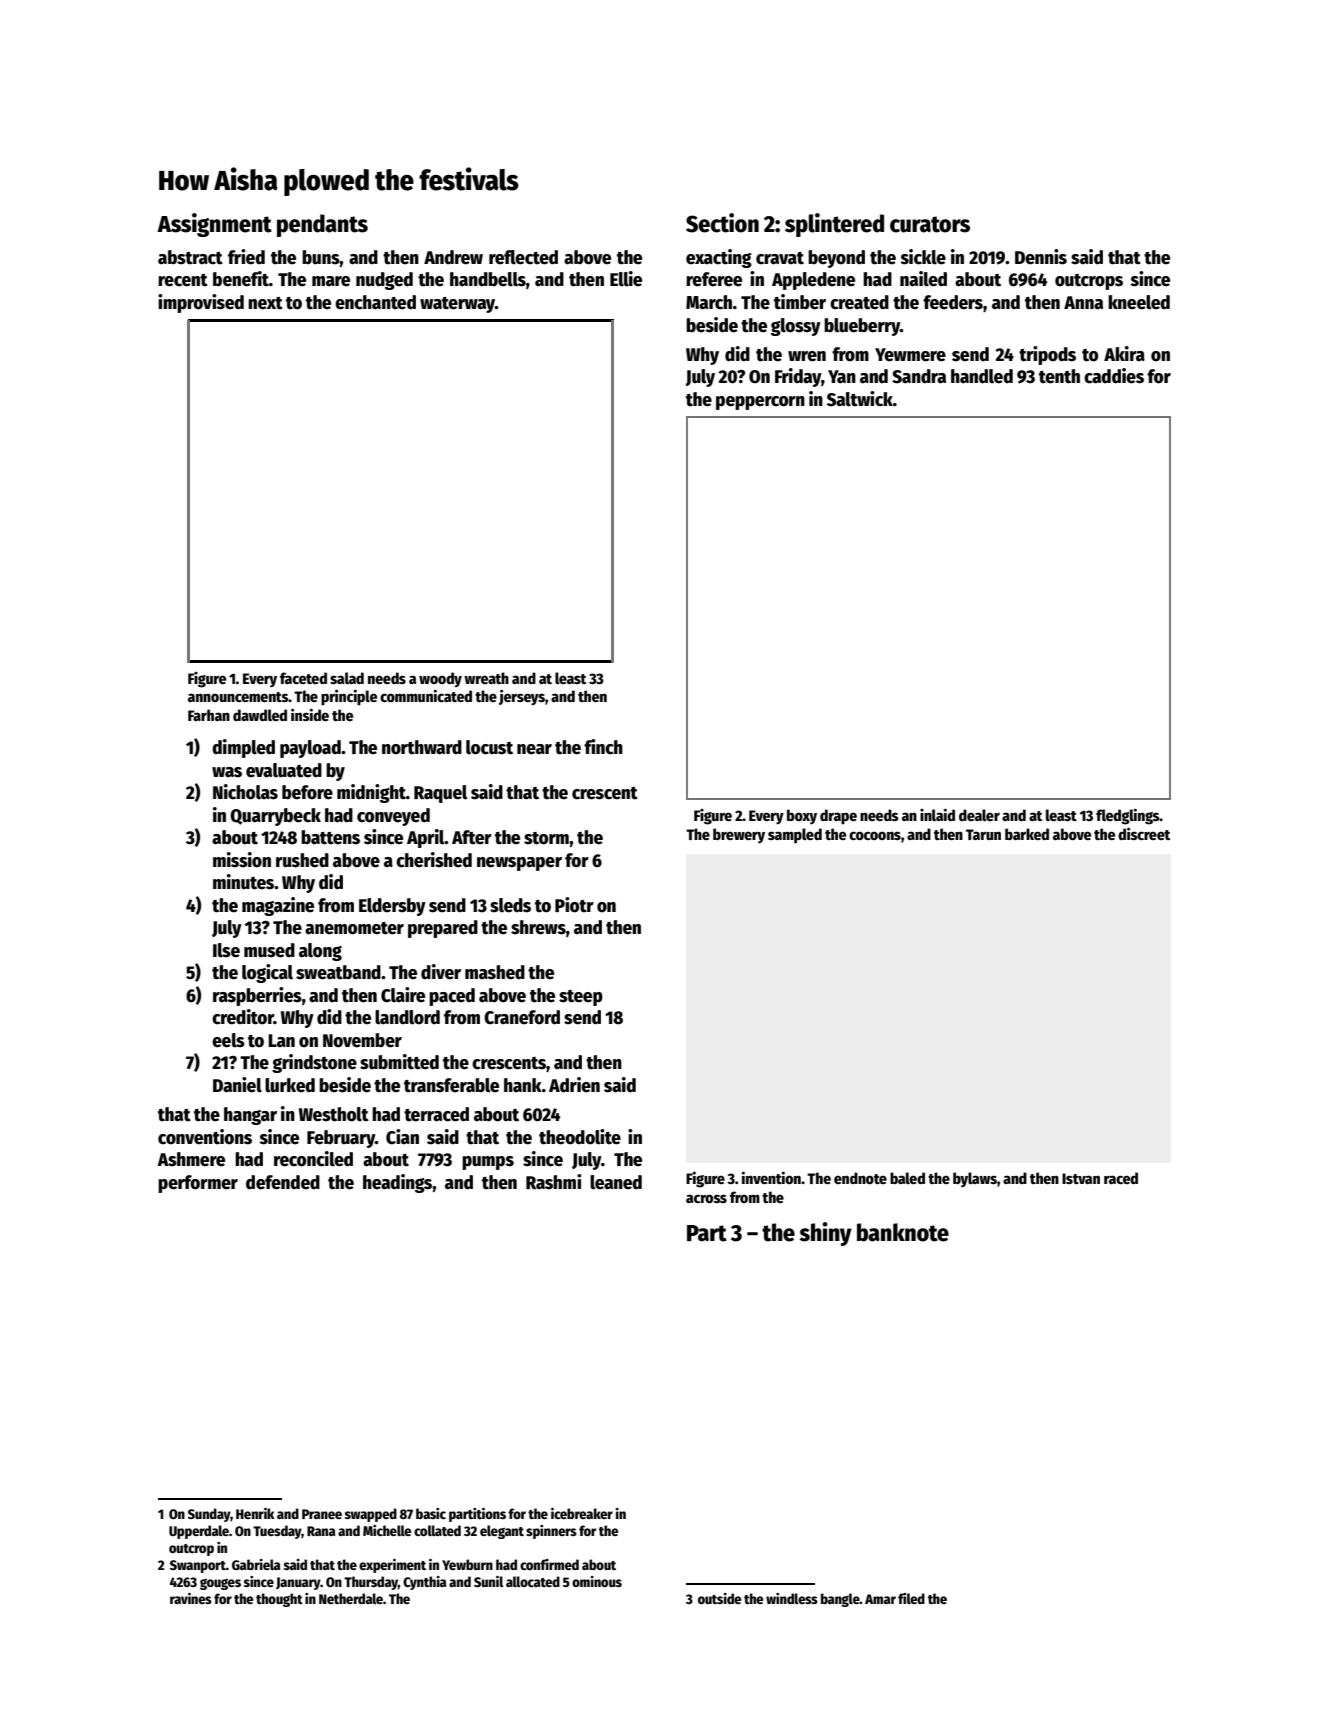 Image resolution: width=1329 pixels, height=1720 pixels. I want to click on inlaid, so click(937, 815).
